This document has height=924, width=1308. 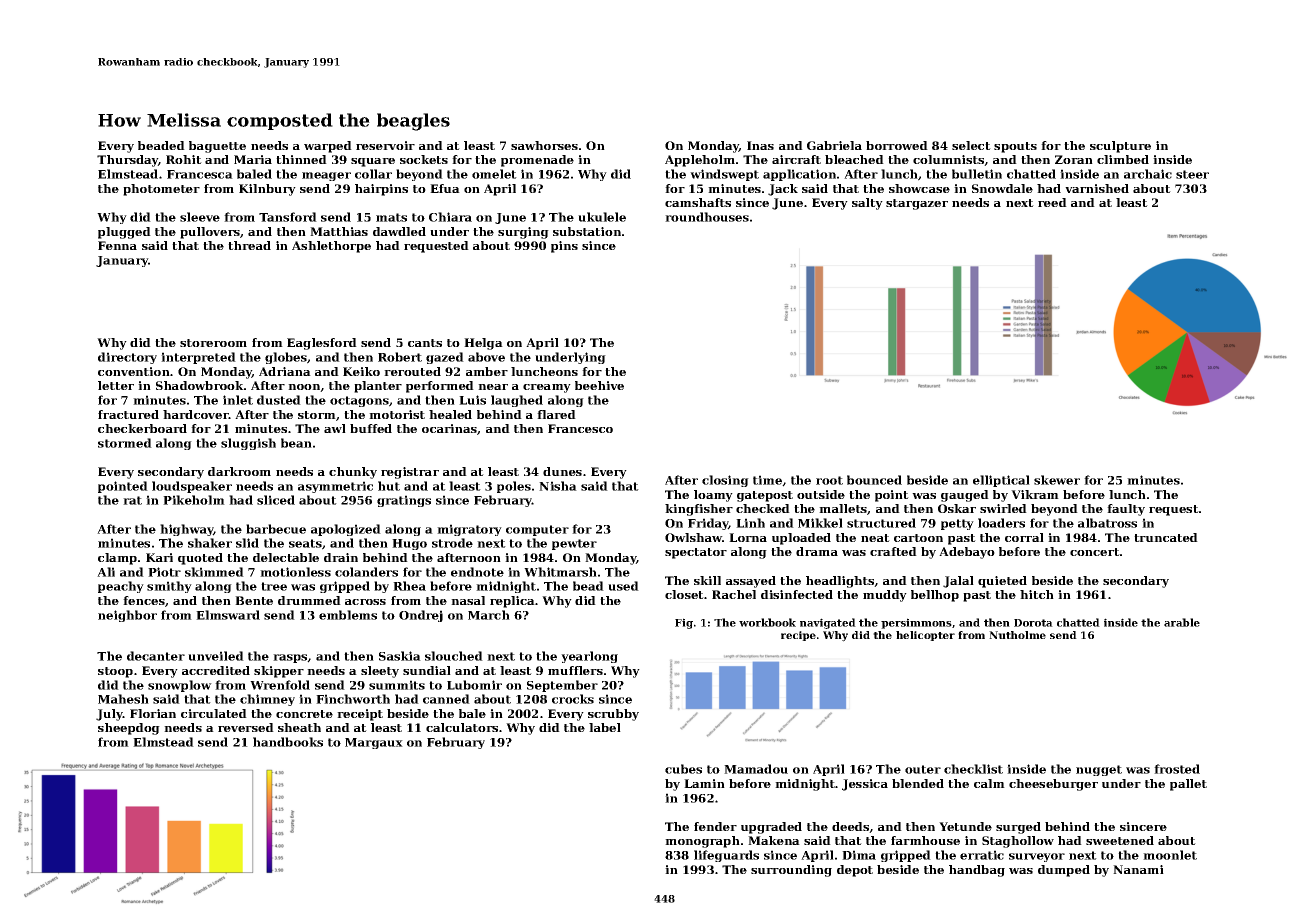 I want to click on monograph, so click(x=702, y=842).
